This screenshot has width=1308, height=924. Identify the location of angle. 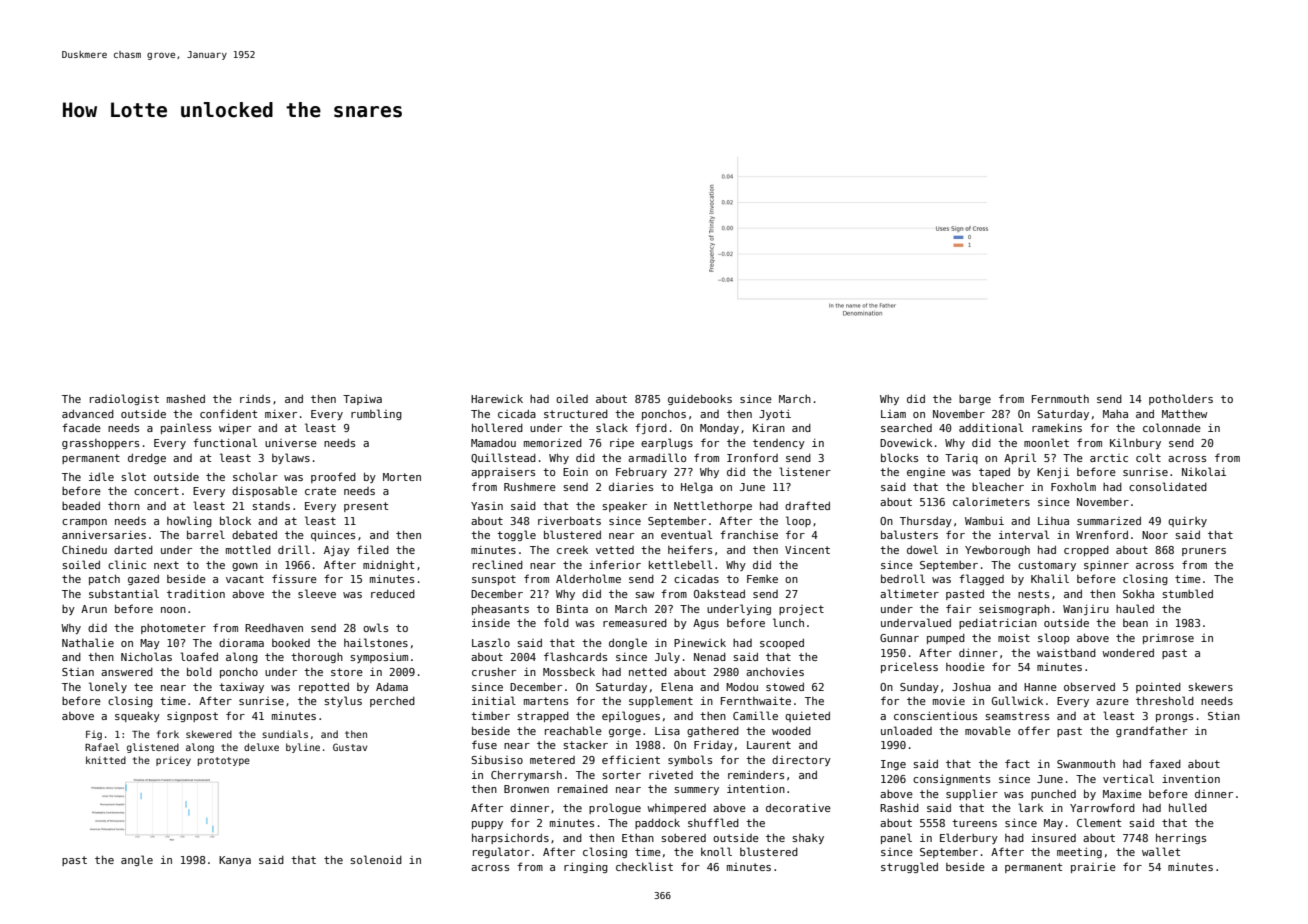
(137, 860).
